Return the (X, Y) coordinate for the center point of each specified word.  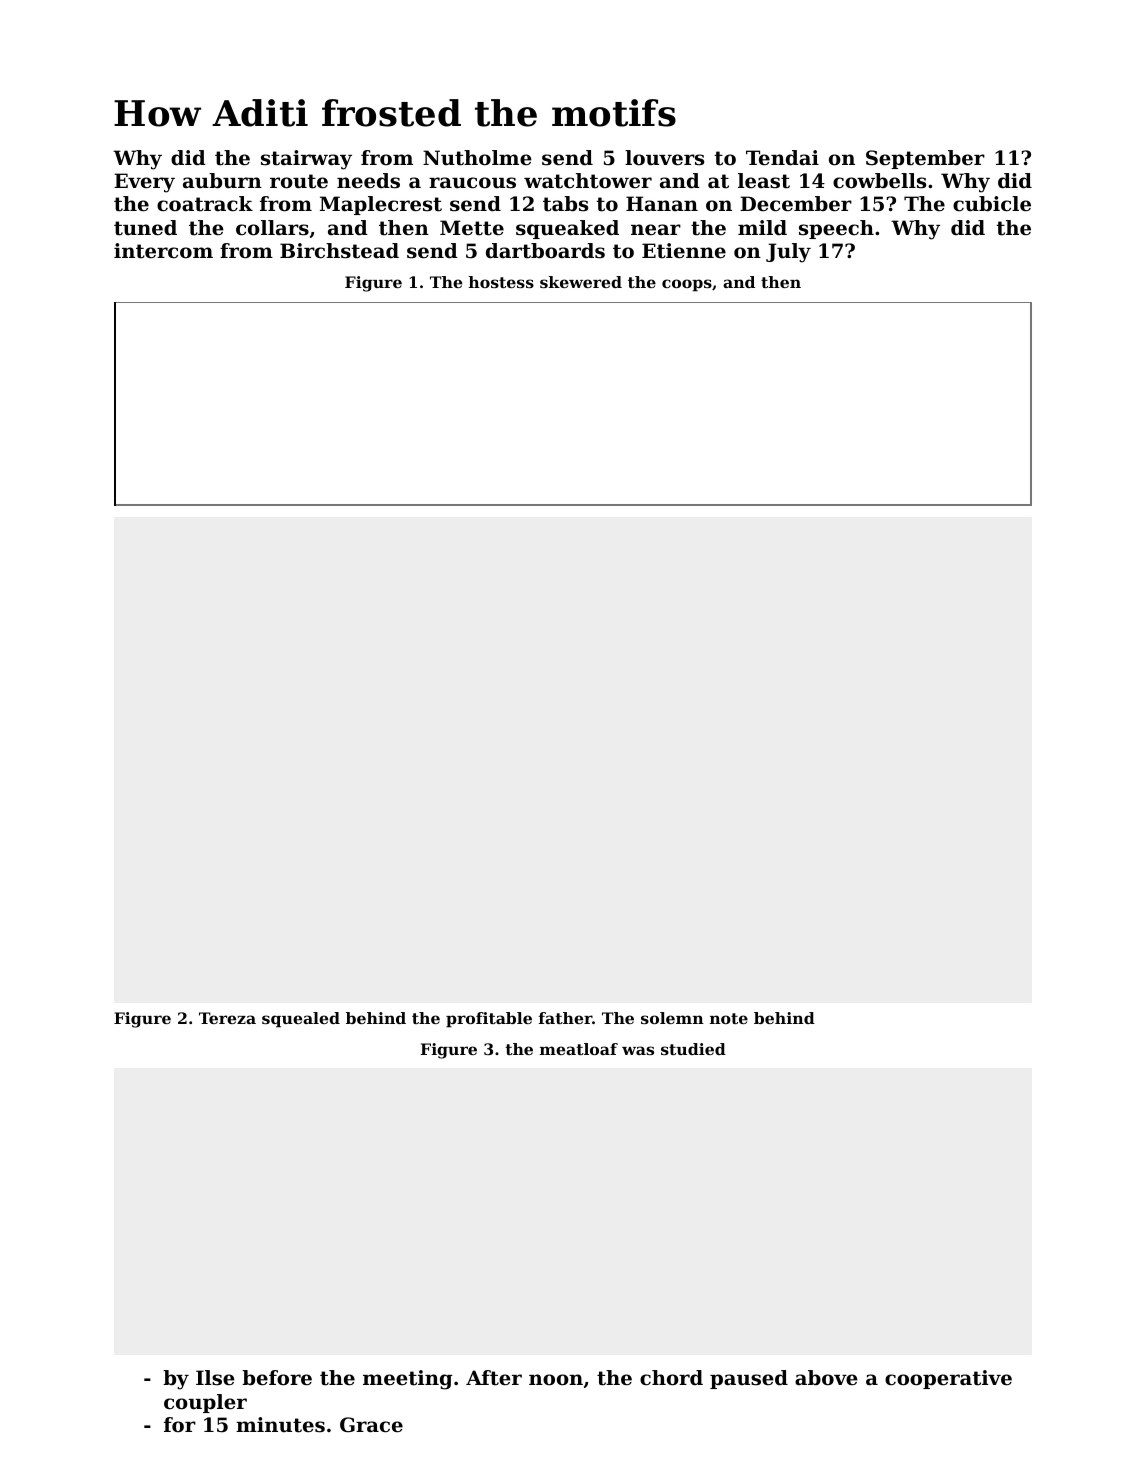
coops (687, 285)
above (826, 1378)
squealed (301, 1020)
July (788, 253)
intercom (163, 251)
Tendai (782, 158)
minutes (280, 1425)
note (729, 1018)
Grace (371, 1425)
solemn (672, 1018)
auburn (222, 181)
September (925, 159)
